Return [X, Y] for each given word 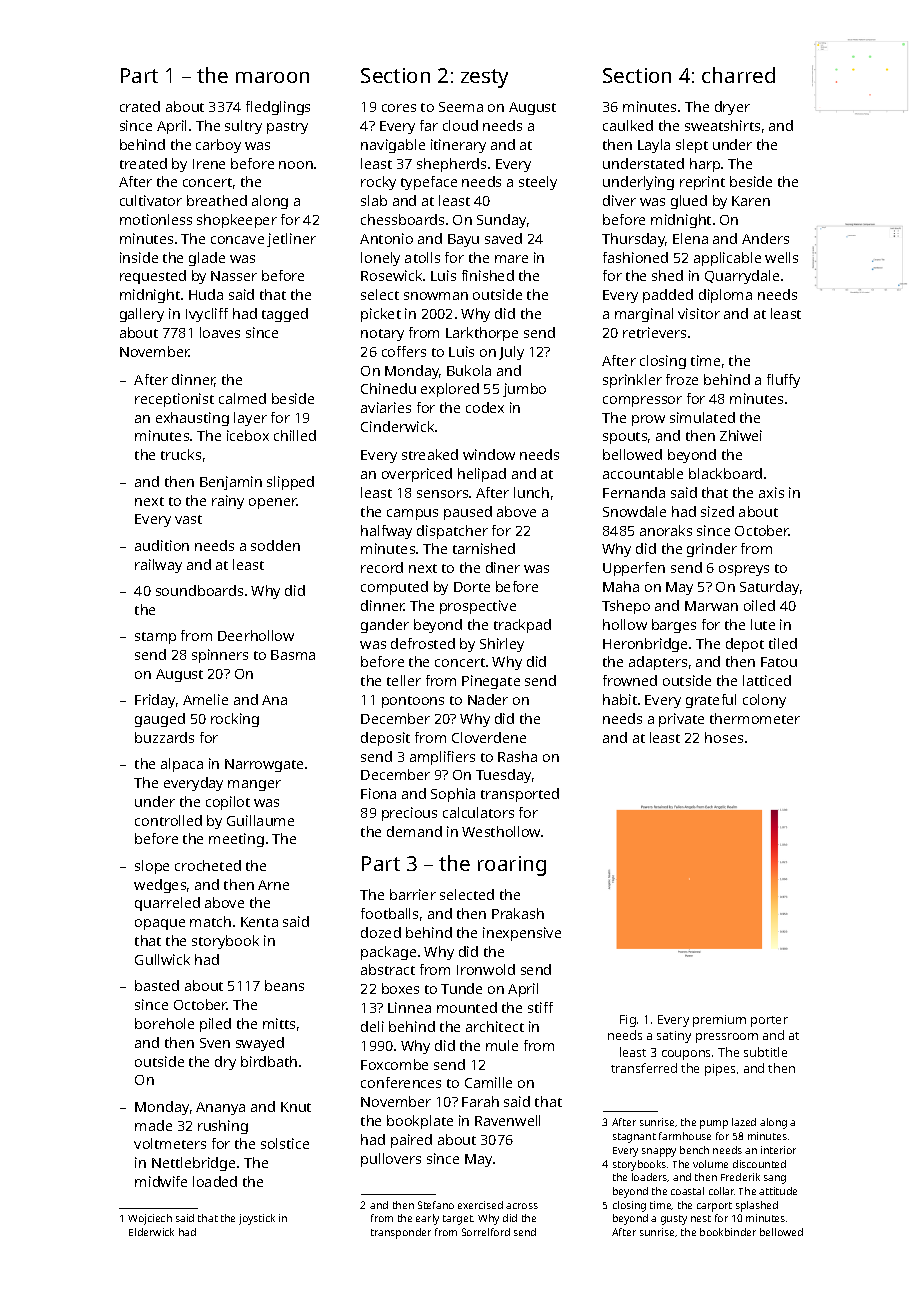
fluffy [783, 381]
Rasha [517, 756]
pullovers [391, 1160]
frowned [630, 680]
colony [764, 701]
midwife [161, 1181]
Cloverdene [489, 737]
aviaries [386, 407]
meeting [236, 840]
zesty [484, 78]
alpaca [182, 765]
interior [778, 1150]
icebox [248, 435]
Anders [765, 238]
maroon [272, 77]
